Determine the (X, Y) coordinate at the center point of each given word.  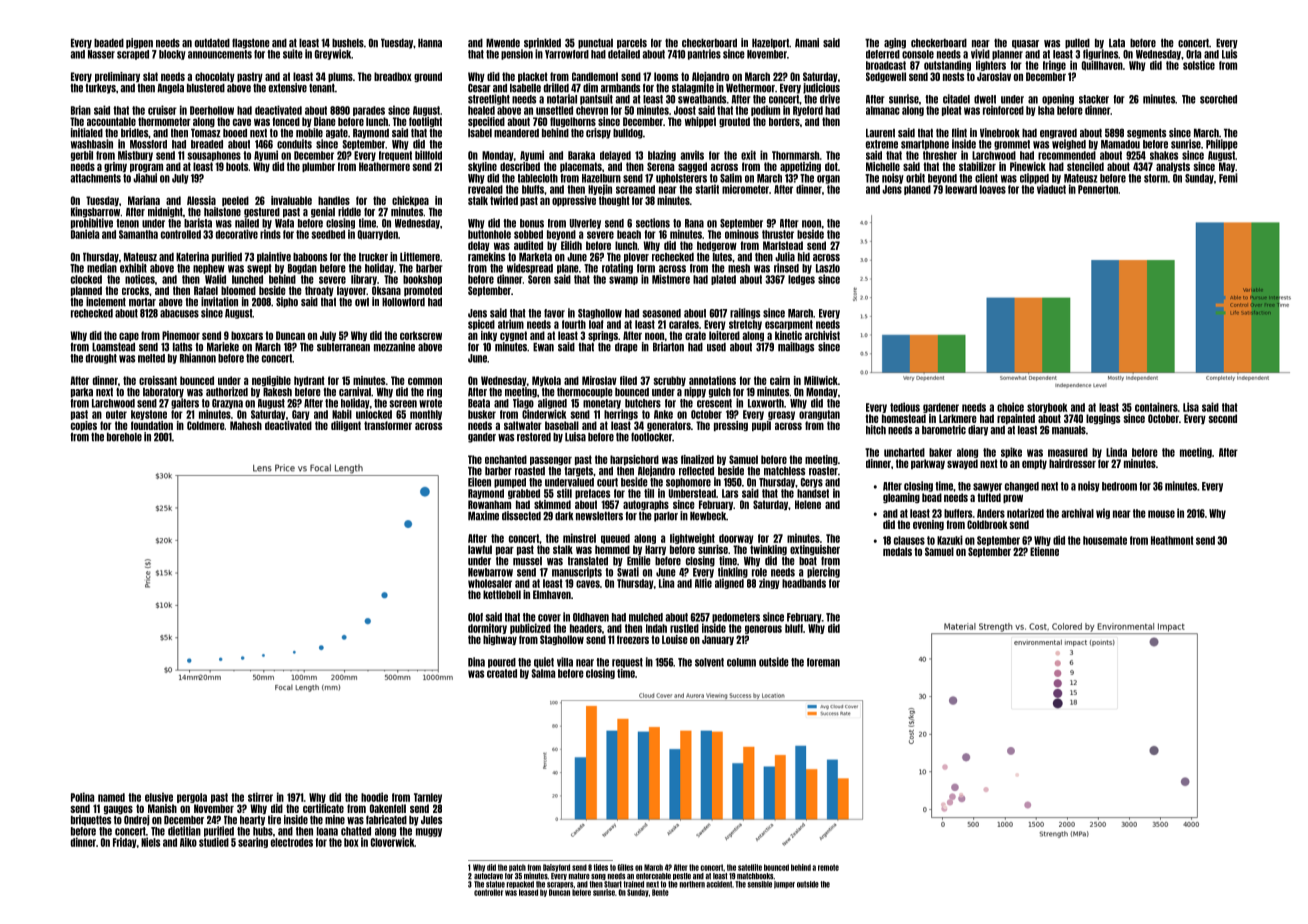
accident (719, 884)
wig (1103, 513)
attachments (95, 178)
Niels (150, 842)
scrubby (669, 381)
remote (828, 867)
